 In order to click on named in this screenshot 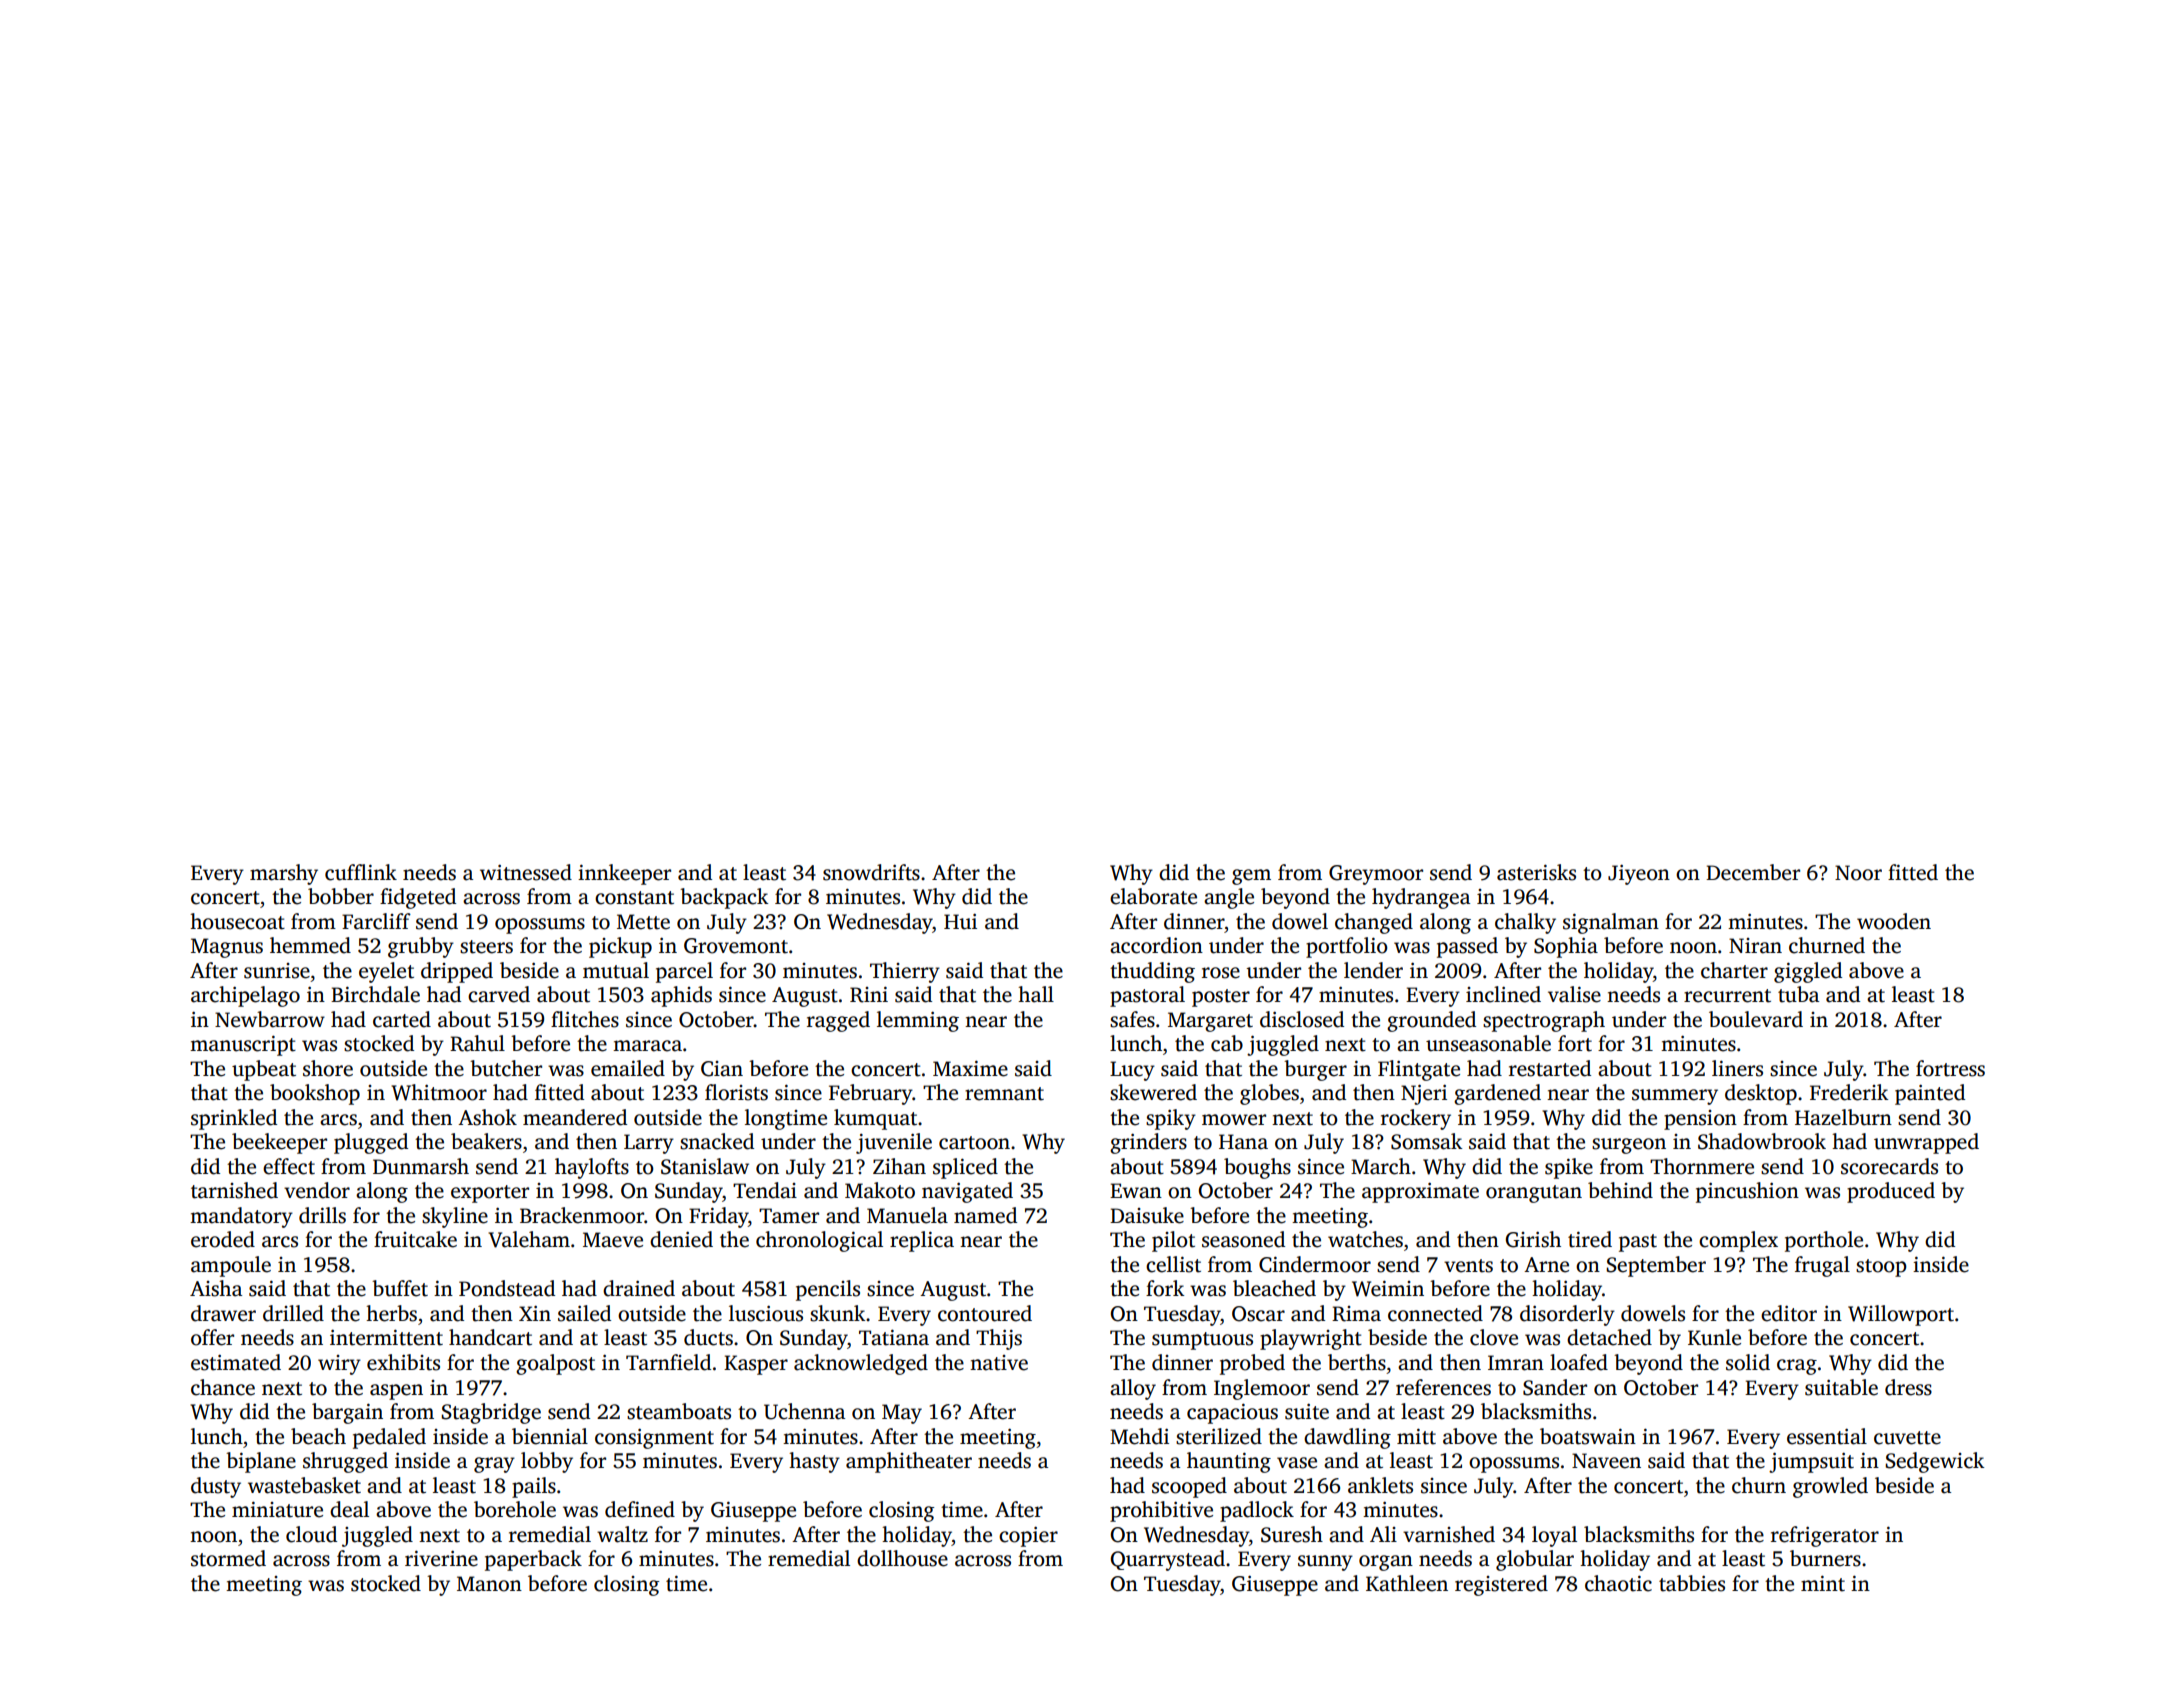, I will do `click(985, 1215)`.
